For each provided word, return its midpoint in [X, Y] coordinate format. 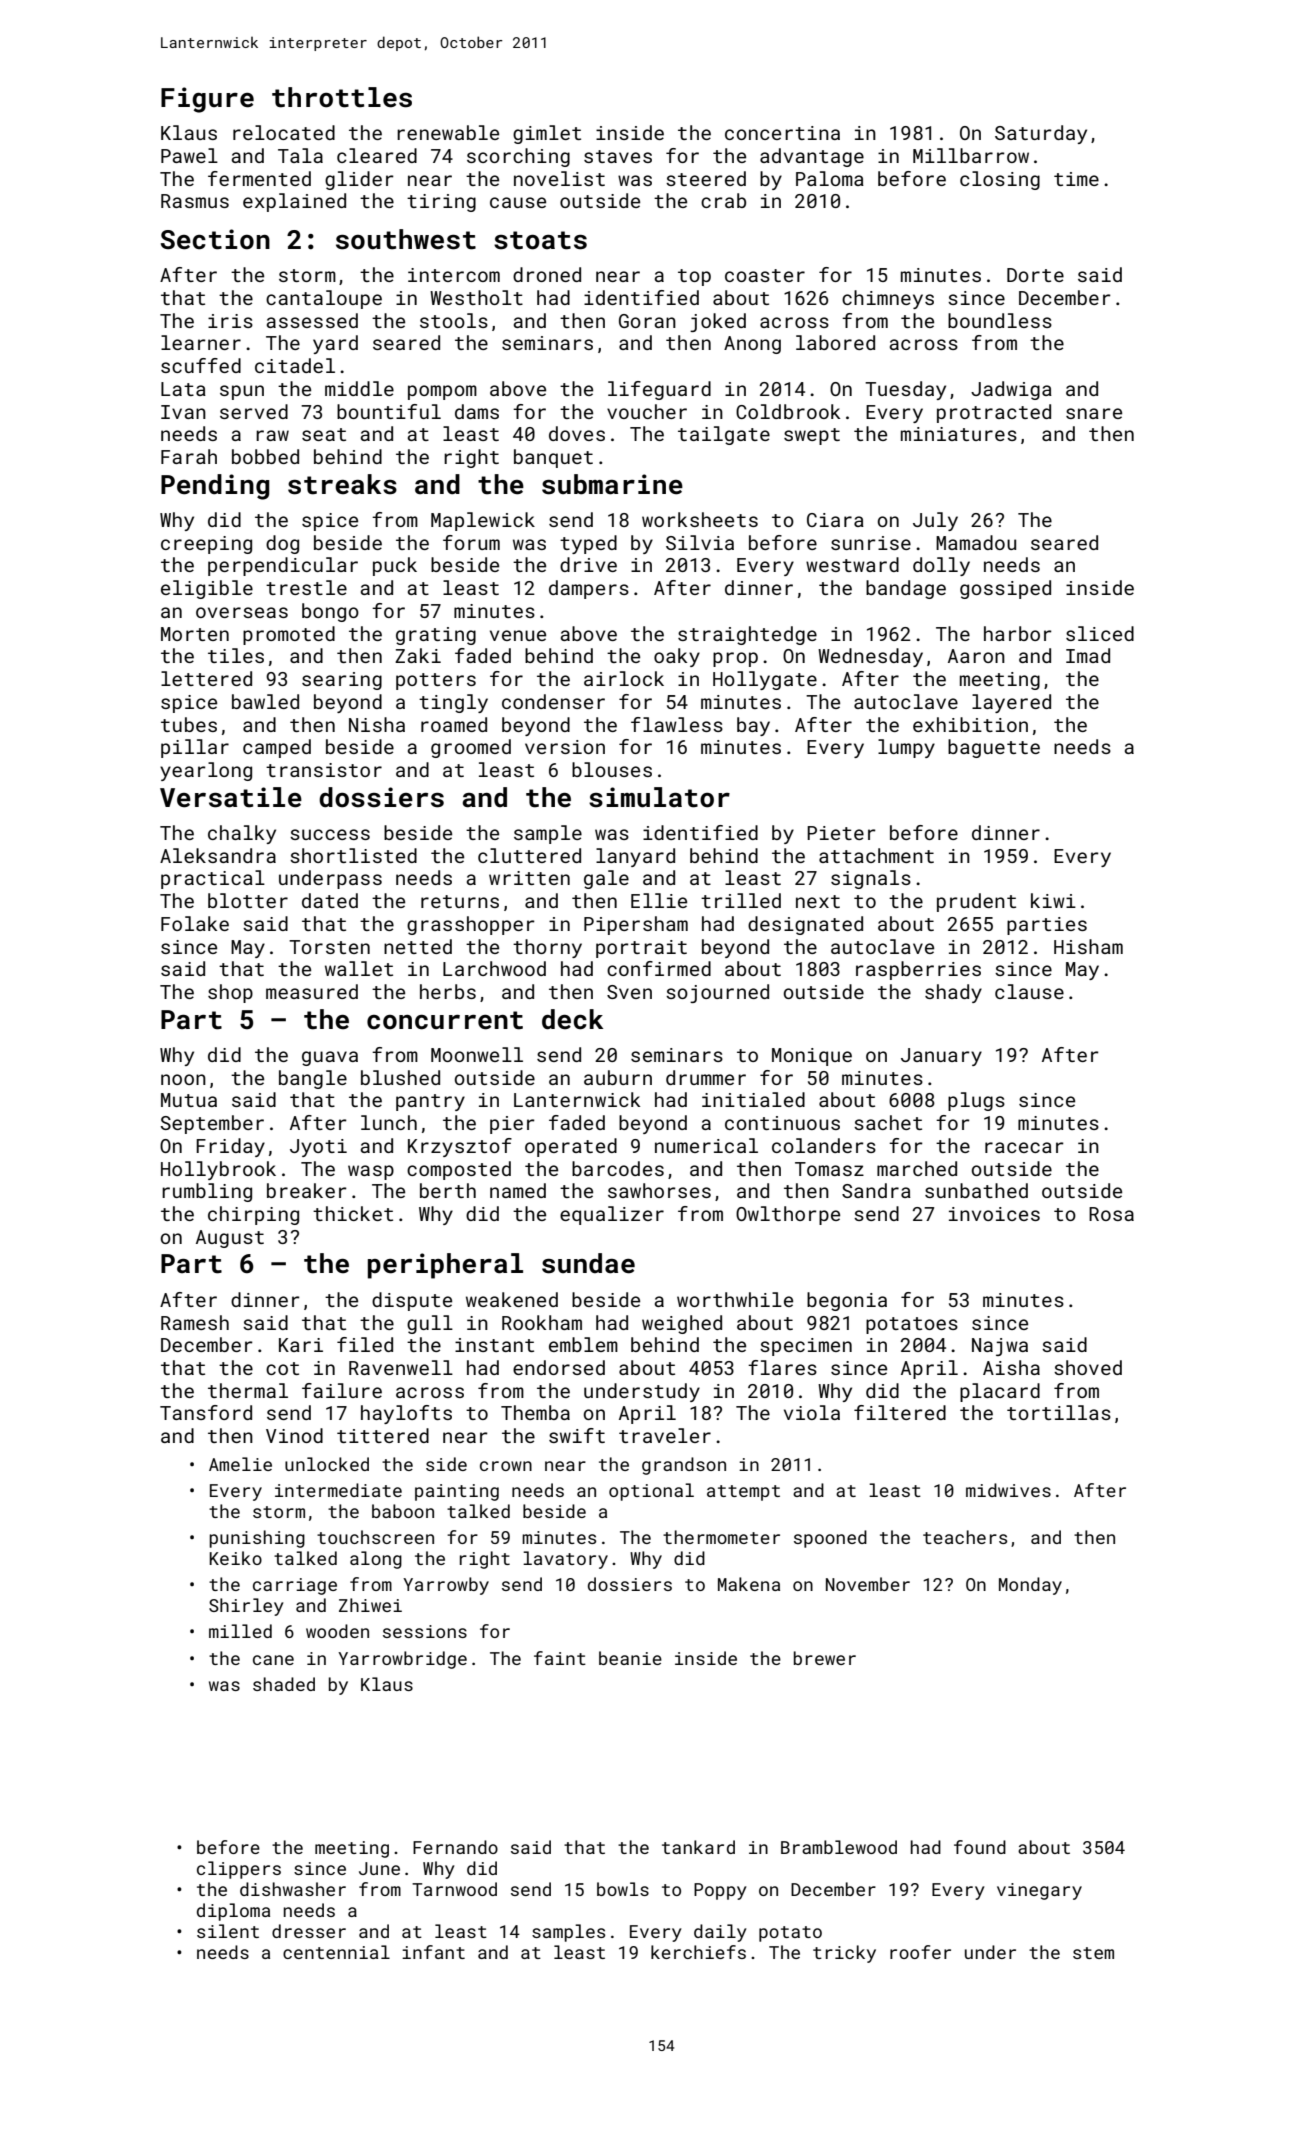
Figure [207, 100]
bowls [623, 1889]
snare [1094, 413]
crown [506, 1466]
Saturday [1041, 134]
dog [282, 544]
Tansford [206, 1412]
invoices [994, 1214]
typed [588, 544]
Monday [1030, 1586]
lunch [389, 1122]
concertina [782, 133]
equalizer [612, 1215]
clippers [239, 1870]
